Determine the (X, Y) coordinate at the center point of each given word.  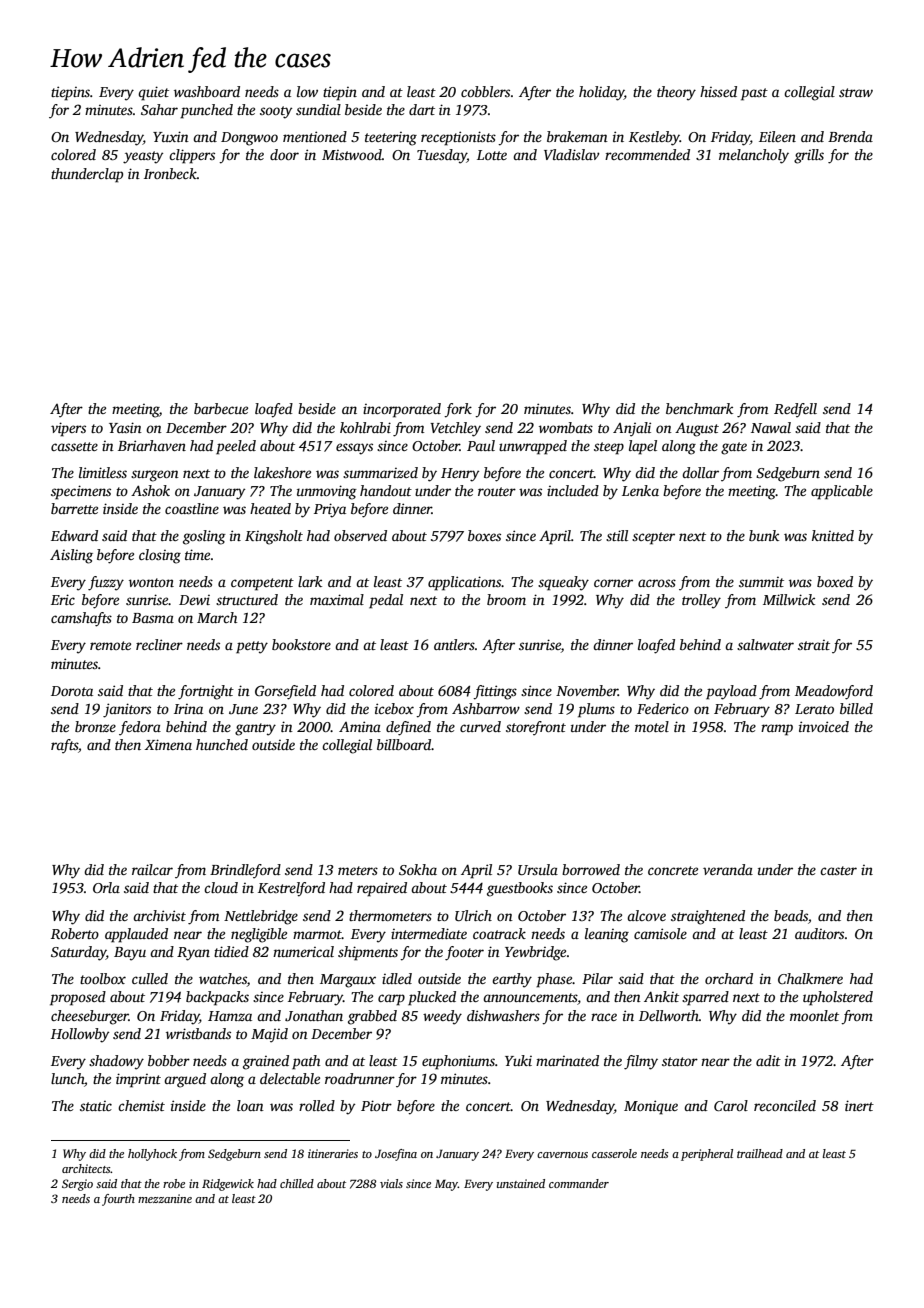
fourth (118, 1200)
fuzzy (106, 583)
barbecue (221, 408)
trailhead (760, 1153)
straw (856, 92)
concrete (673, 870)
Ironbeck (170, 173)
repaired (382, 889)
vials (391, 1183)
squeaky (563, 583)
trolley (701, 601)
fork (458, 410)
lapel (643, 447)
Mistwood (352, 154)
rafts (64, 746)
